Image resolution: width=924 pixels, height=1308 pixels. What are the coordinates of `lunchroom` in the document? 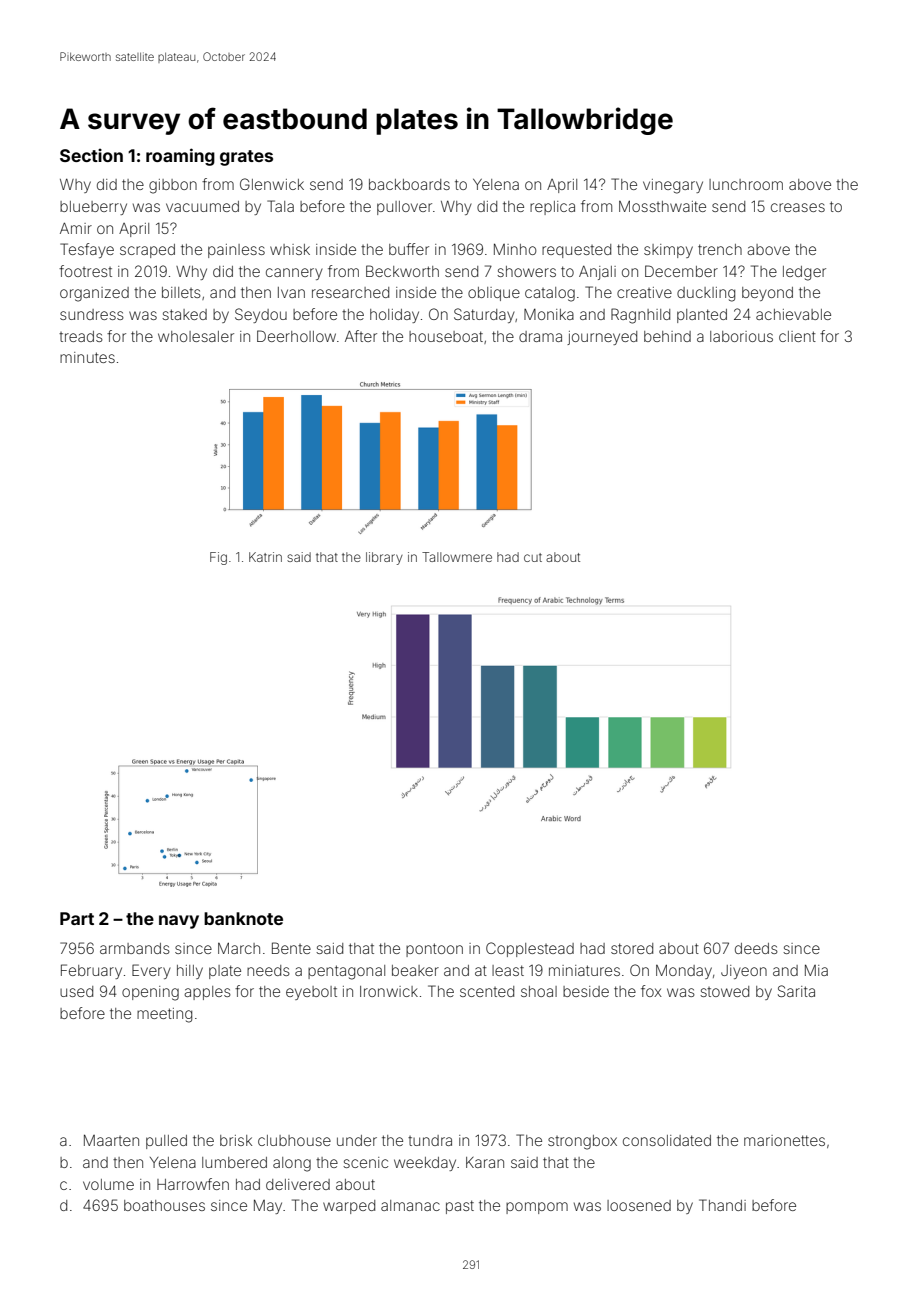 It's located at (746, 184).
